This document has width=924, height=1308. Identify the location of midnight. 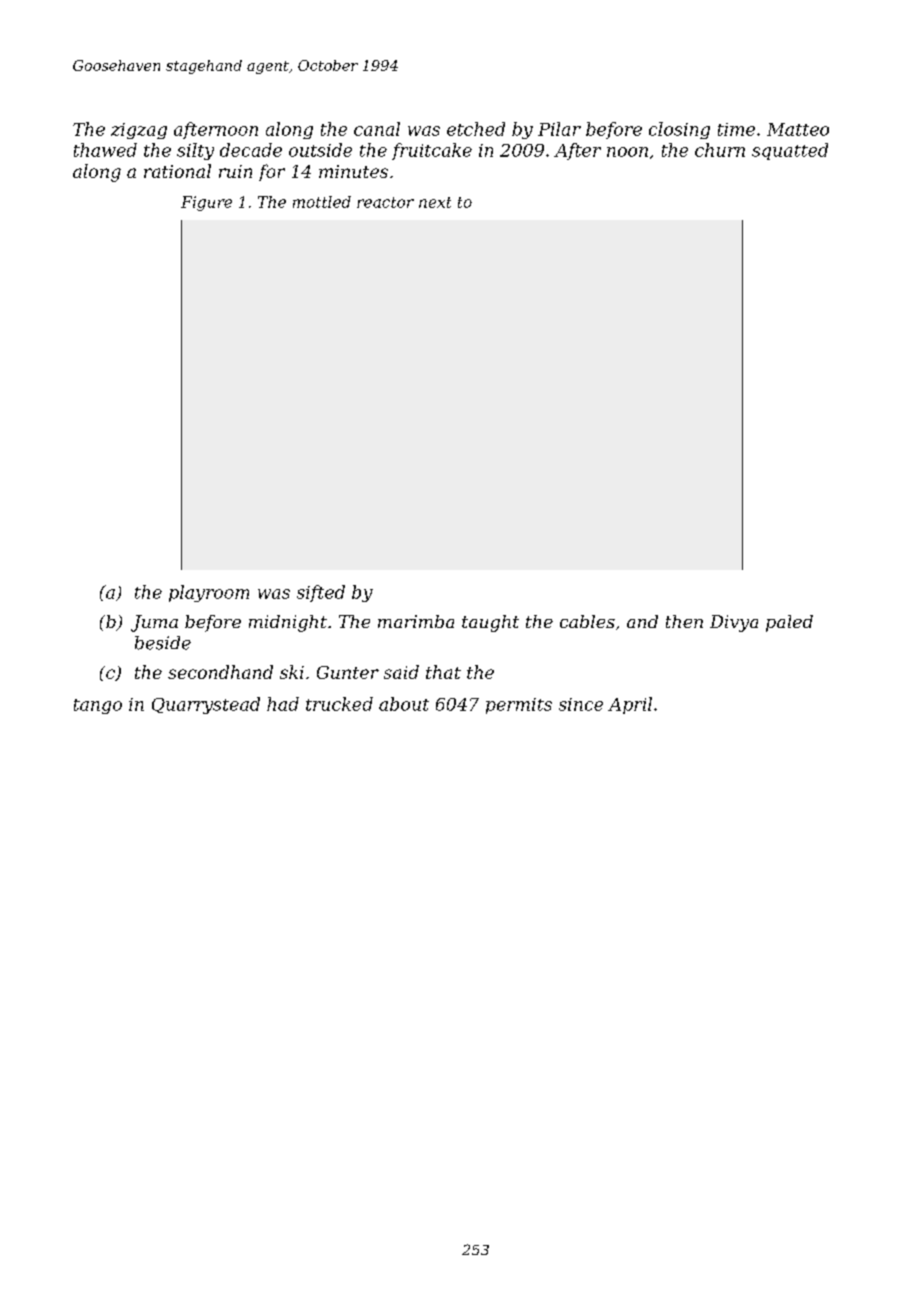
(288, 623).
